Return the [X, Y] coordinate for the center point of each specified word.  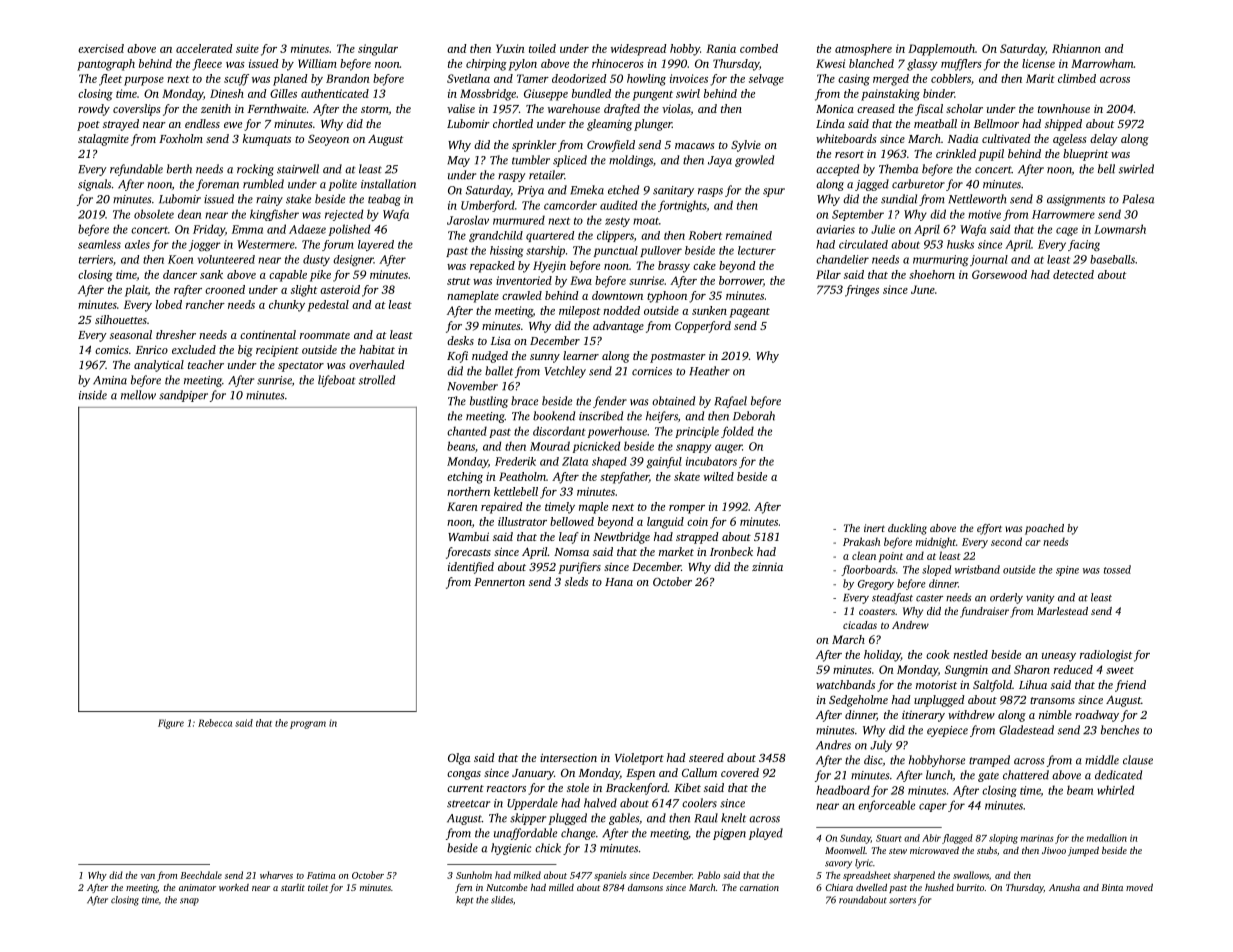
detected [1073, 274]
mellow [138, 395]
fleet [110, 80]
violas [676, 108]
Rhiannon [1076, 48]
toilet [318, 887]
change [578, 834]
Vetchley [565, 372]
